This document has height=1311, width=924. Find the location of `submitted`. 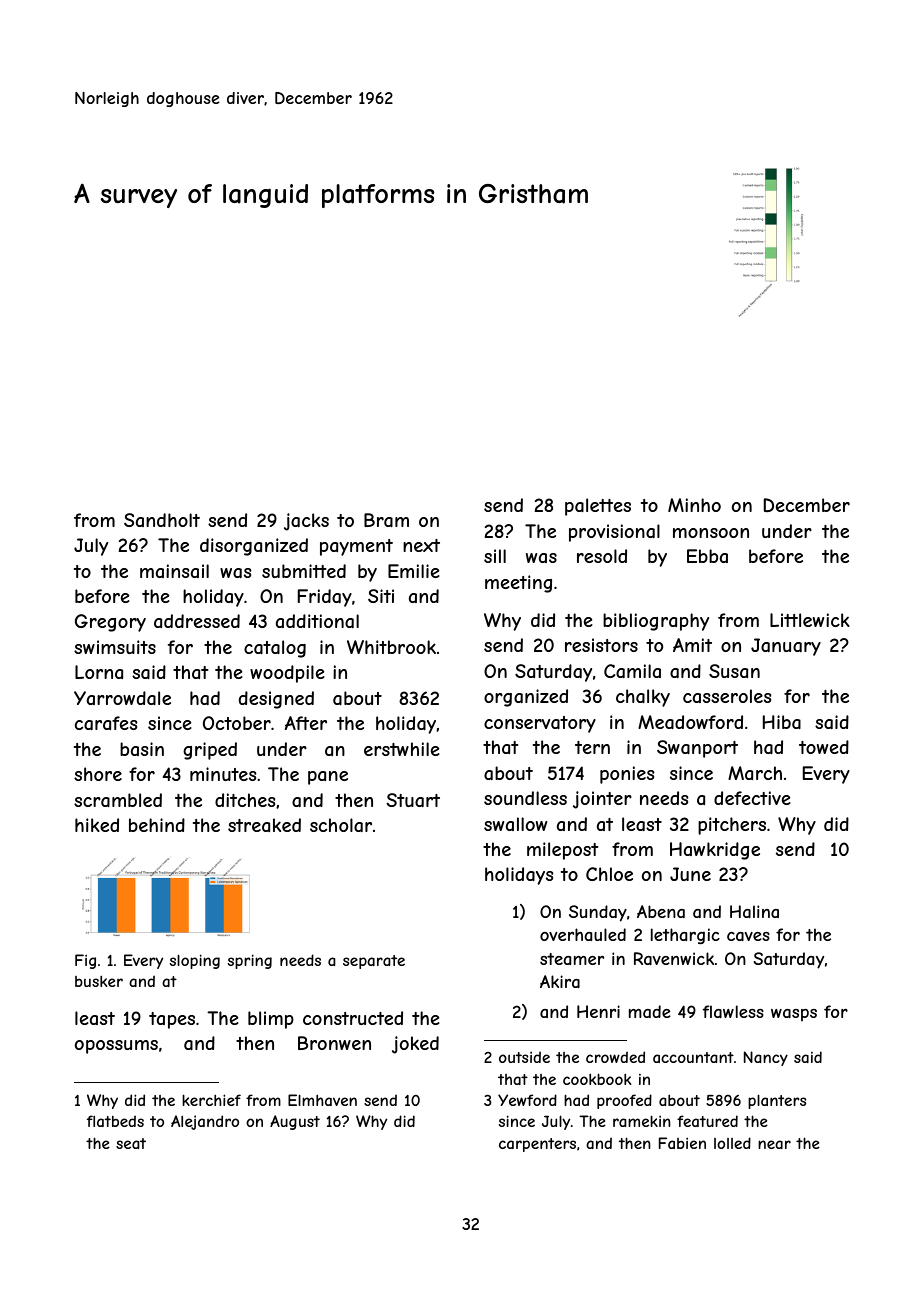

submitted is located at coordinates (304, 571).
